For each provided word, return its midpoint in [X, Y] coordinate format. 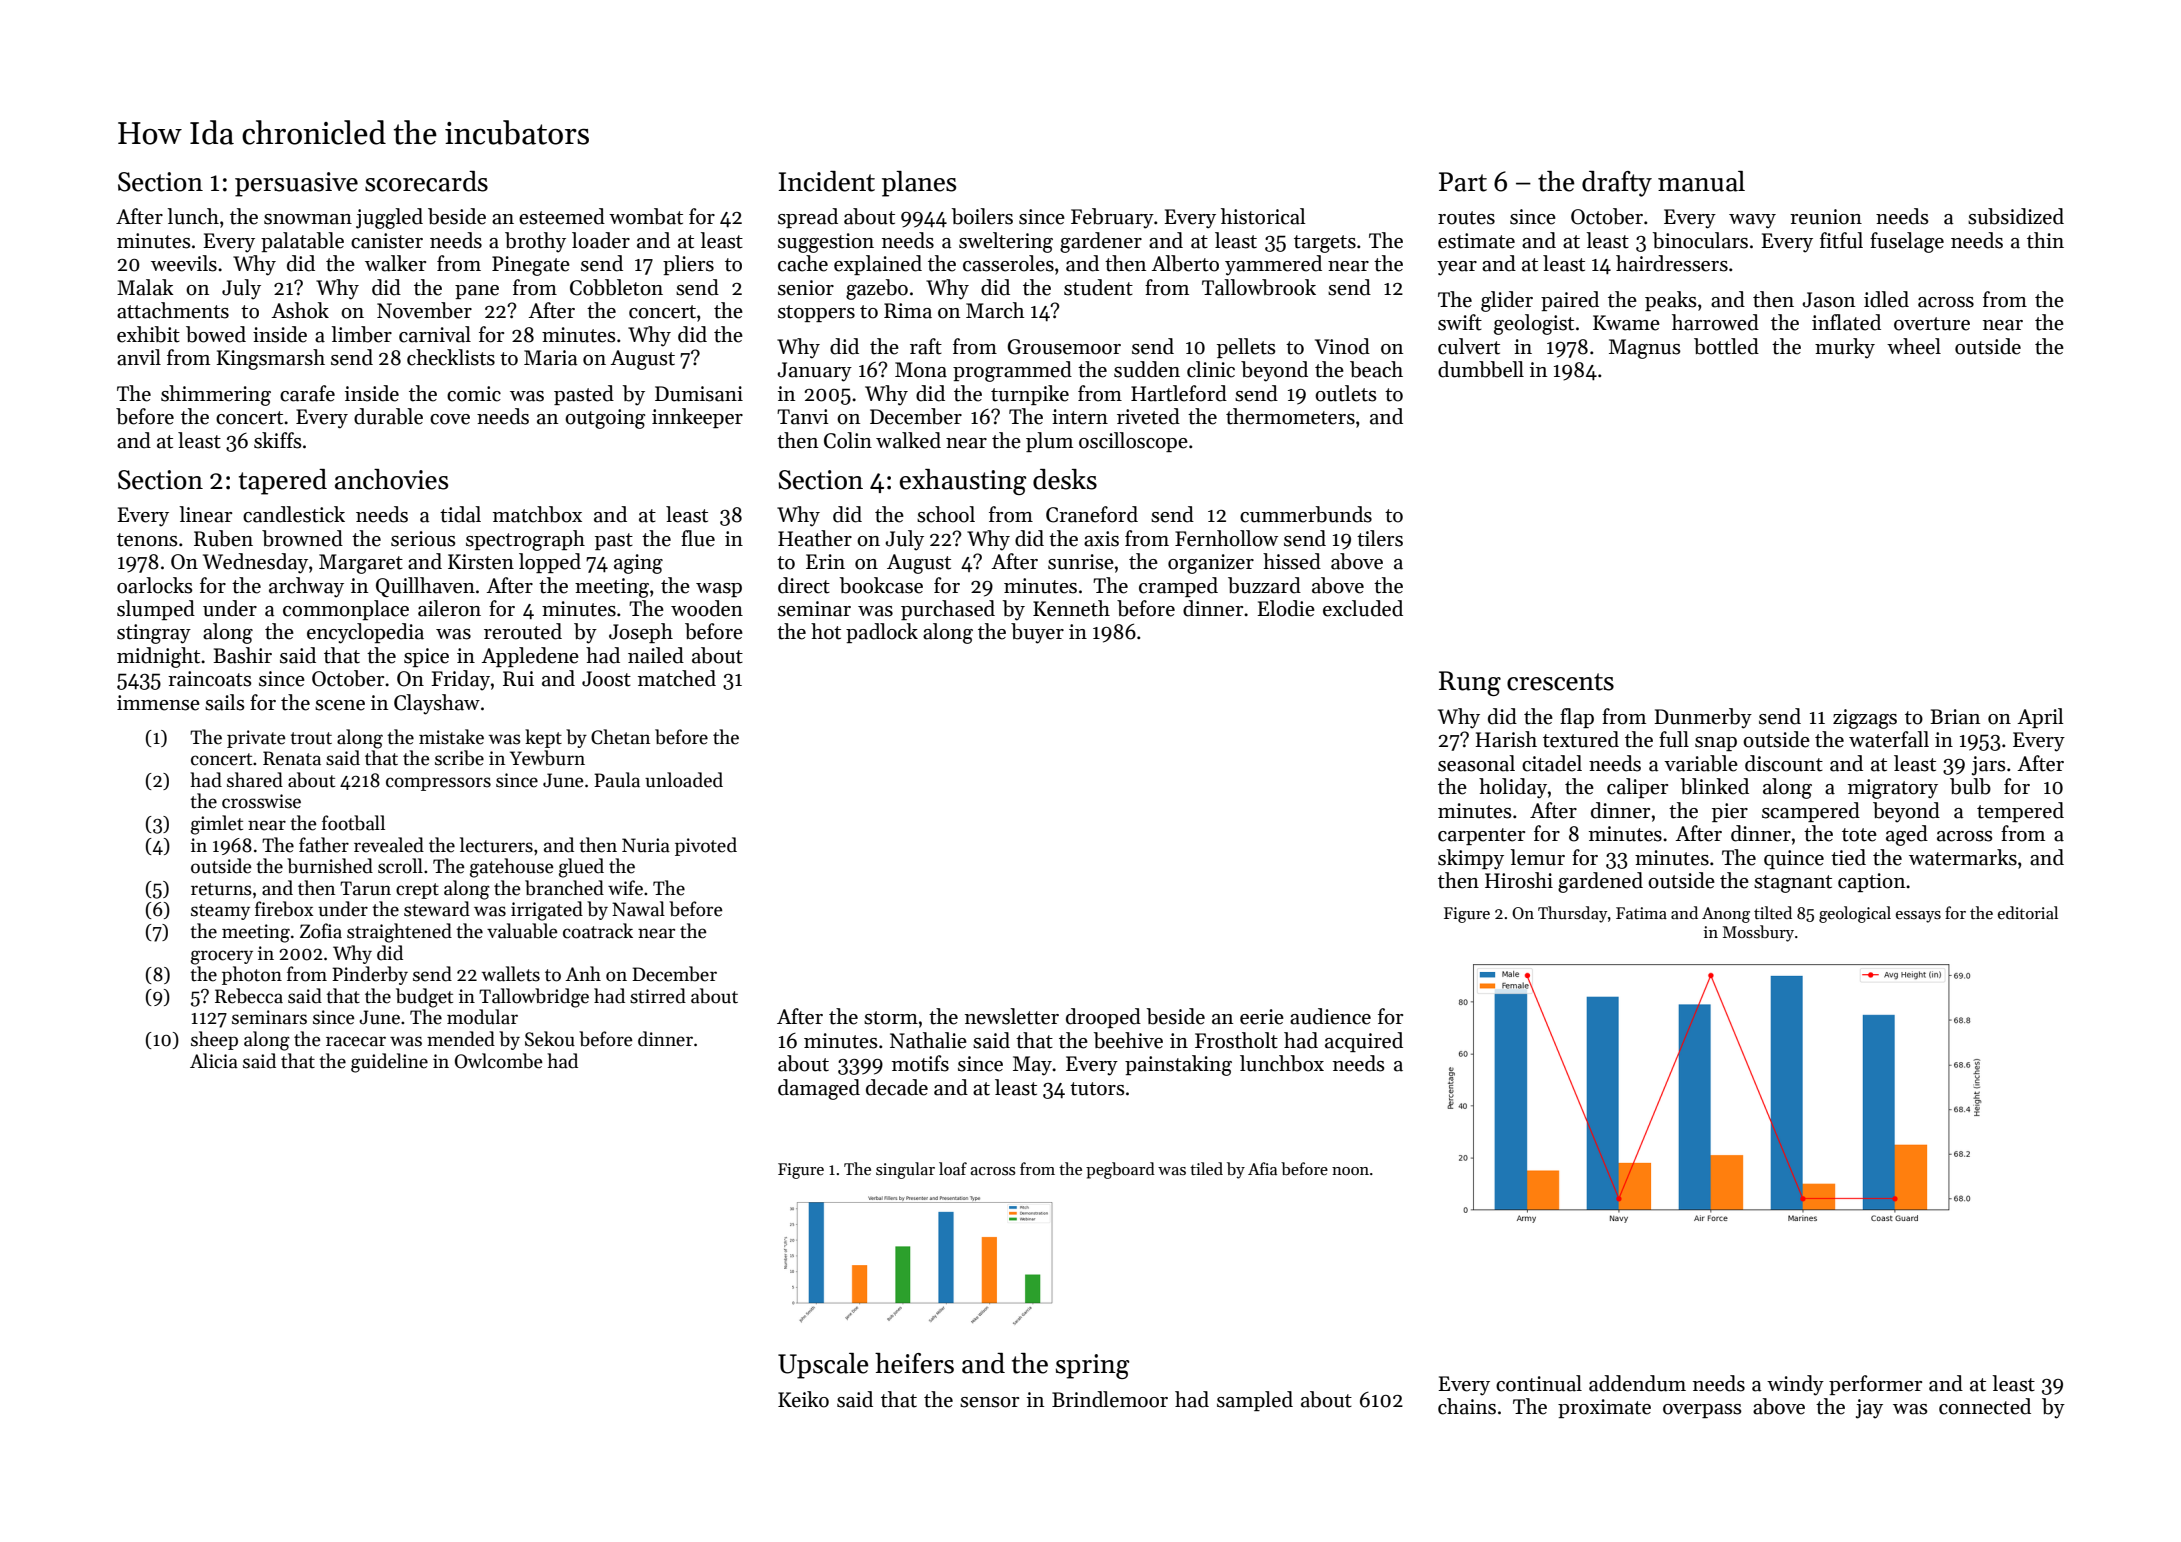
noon [1350, 1171]
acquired [1364, 1042]
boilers [982, 216]
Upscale [823, 1366]
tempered [2020, 812]
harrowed [1715, 322]
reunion [1826, 217]
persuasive [296, 184]
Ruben [223, 538]
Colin [848, 440]
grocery [222, 957]
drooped [1103, 1018]
